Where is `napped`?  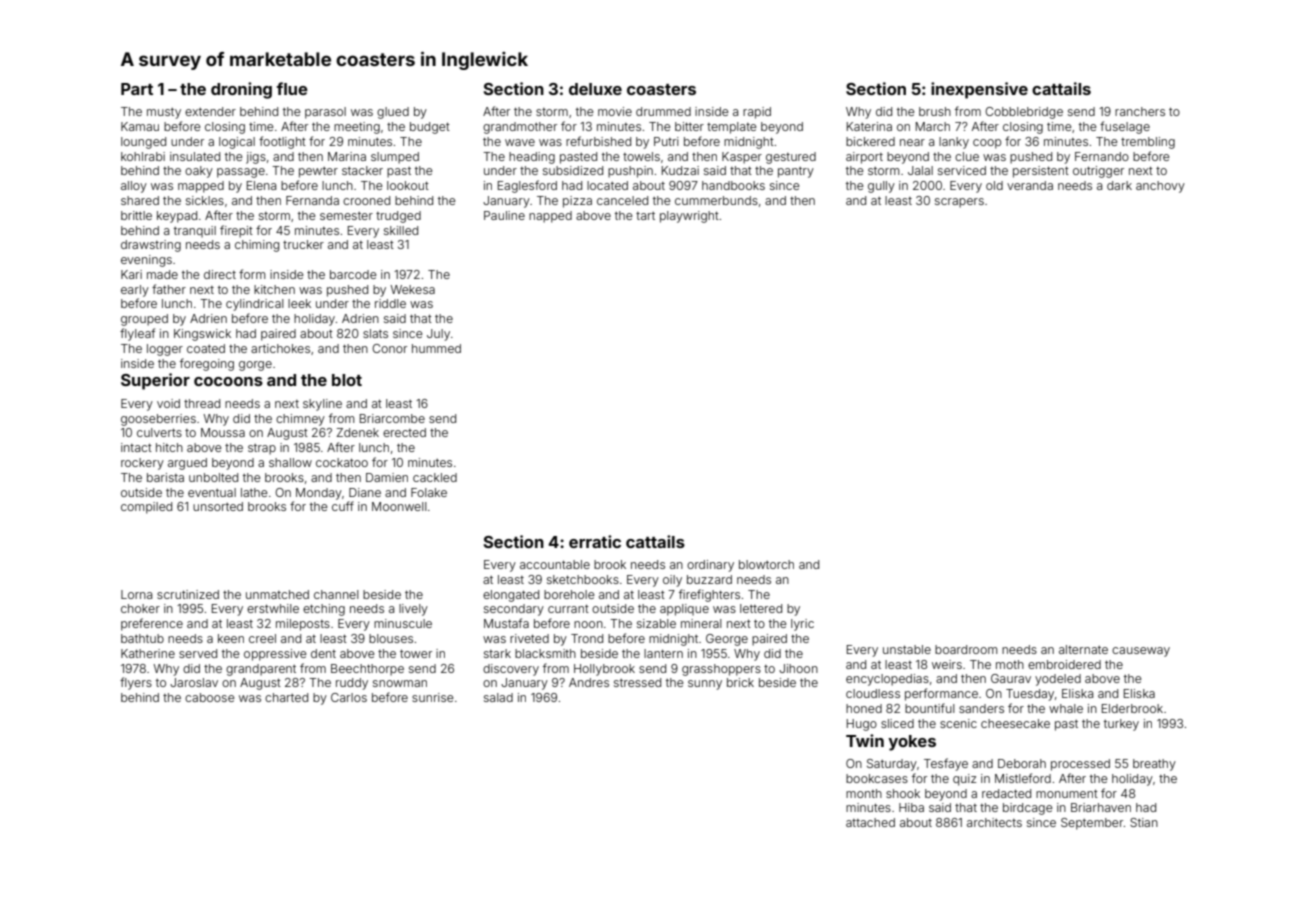 napped is located at coordinates (550, 217).
